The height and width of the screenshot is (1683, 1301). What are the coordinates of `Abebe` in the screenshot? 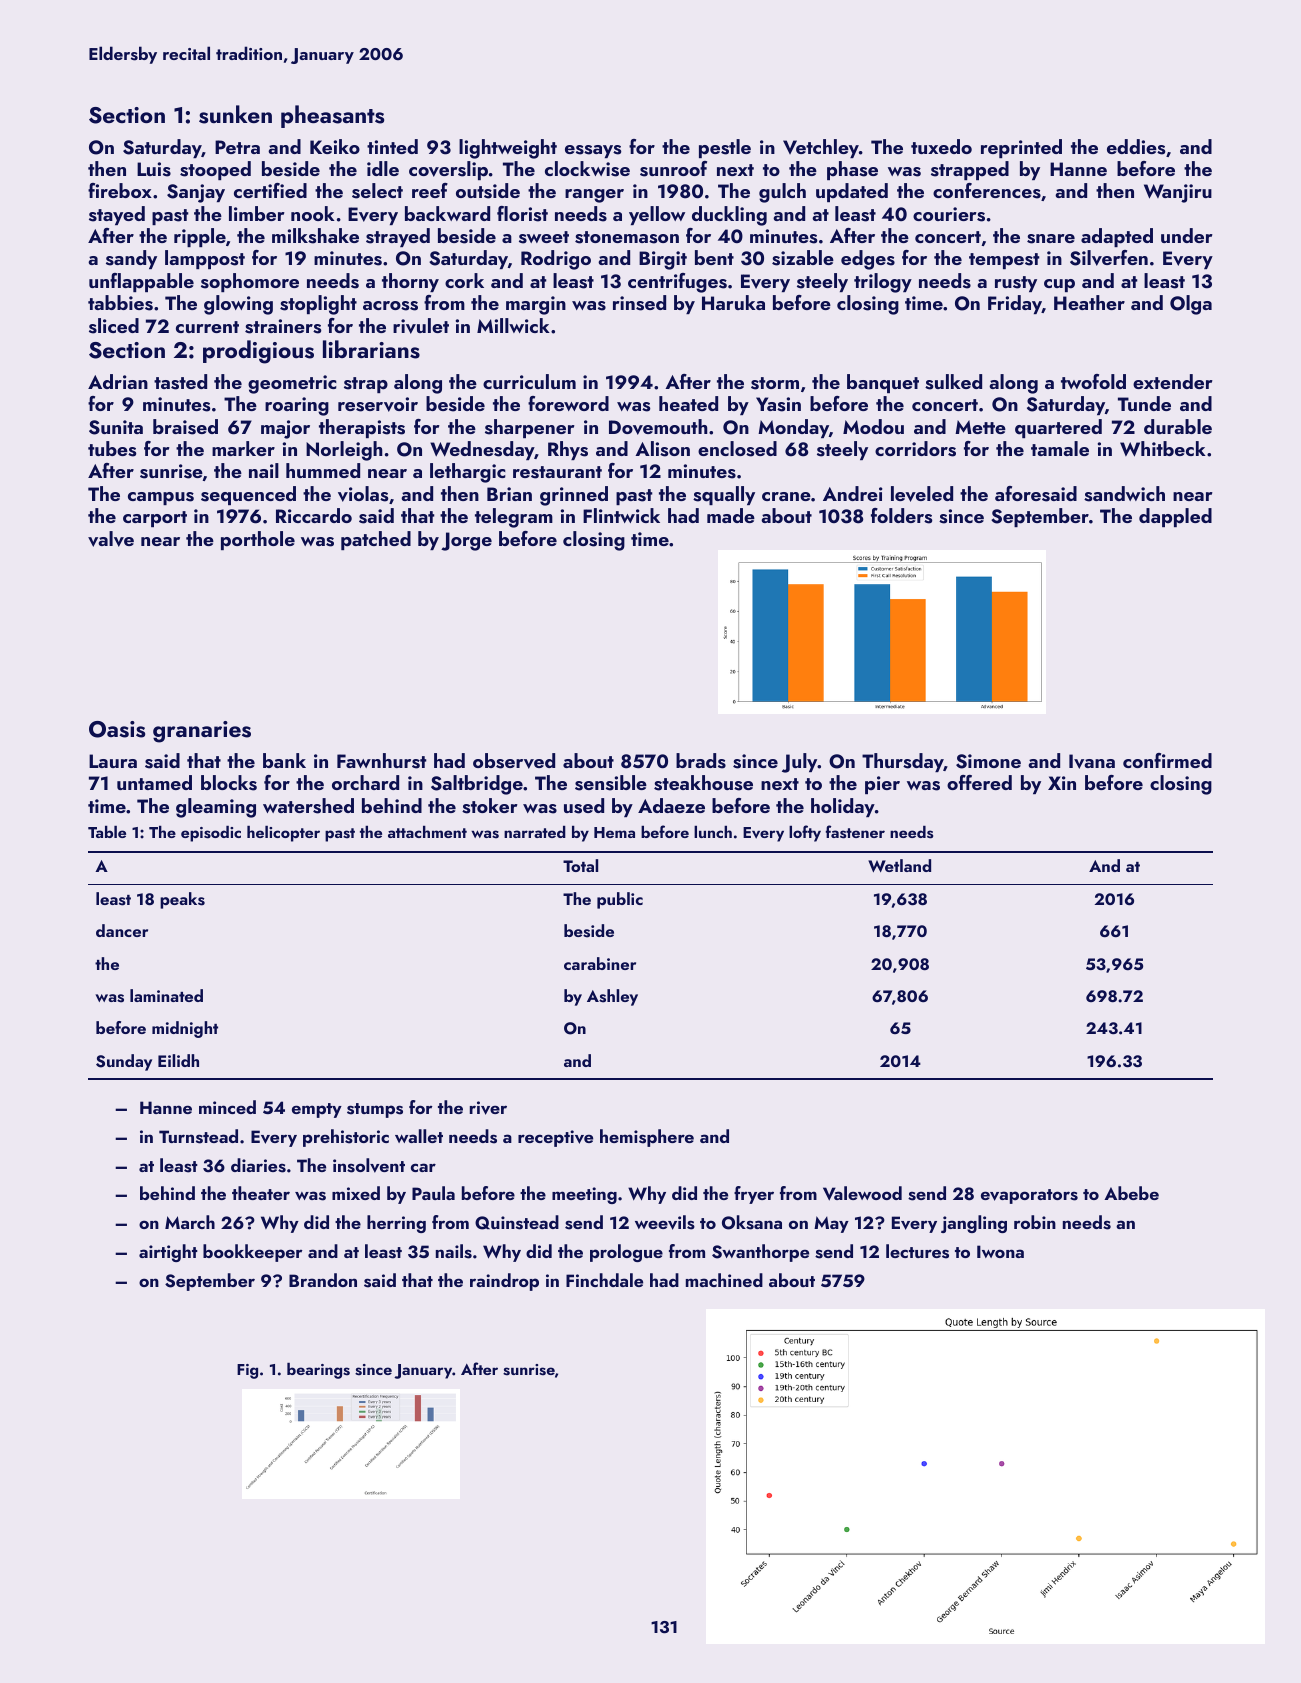 It's located at (1131, 1193).
